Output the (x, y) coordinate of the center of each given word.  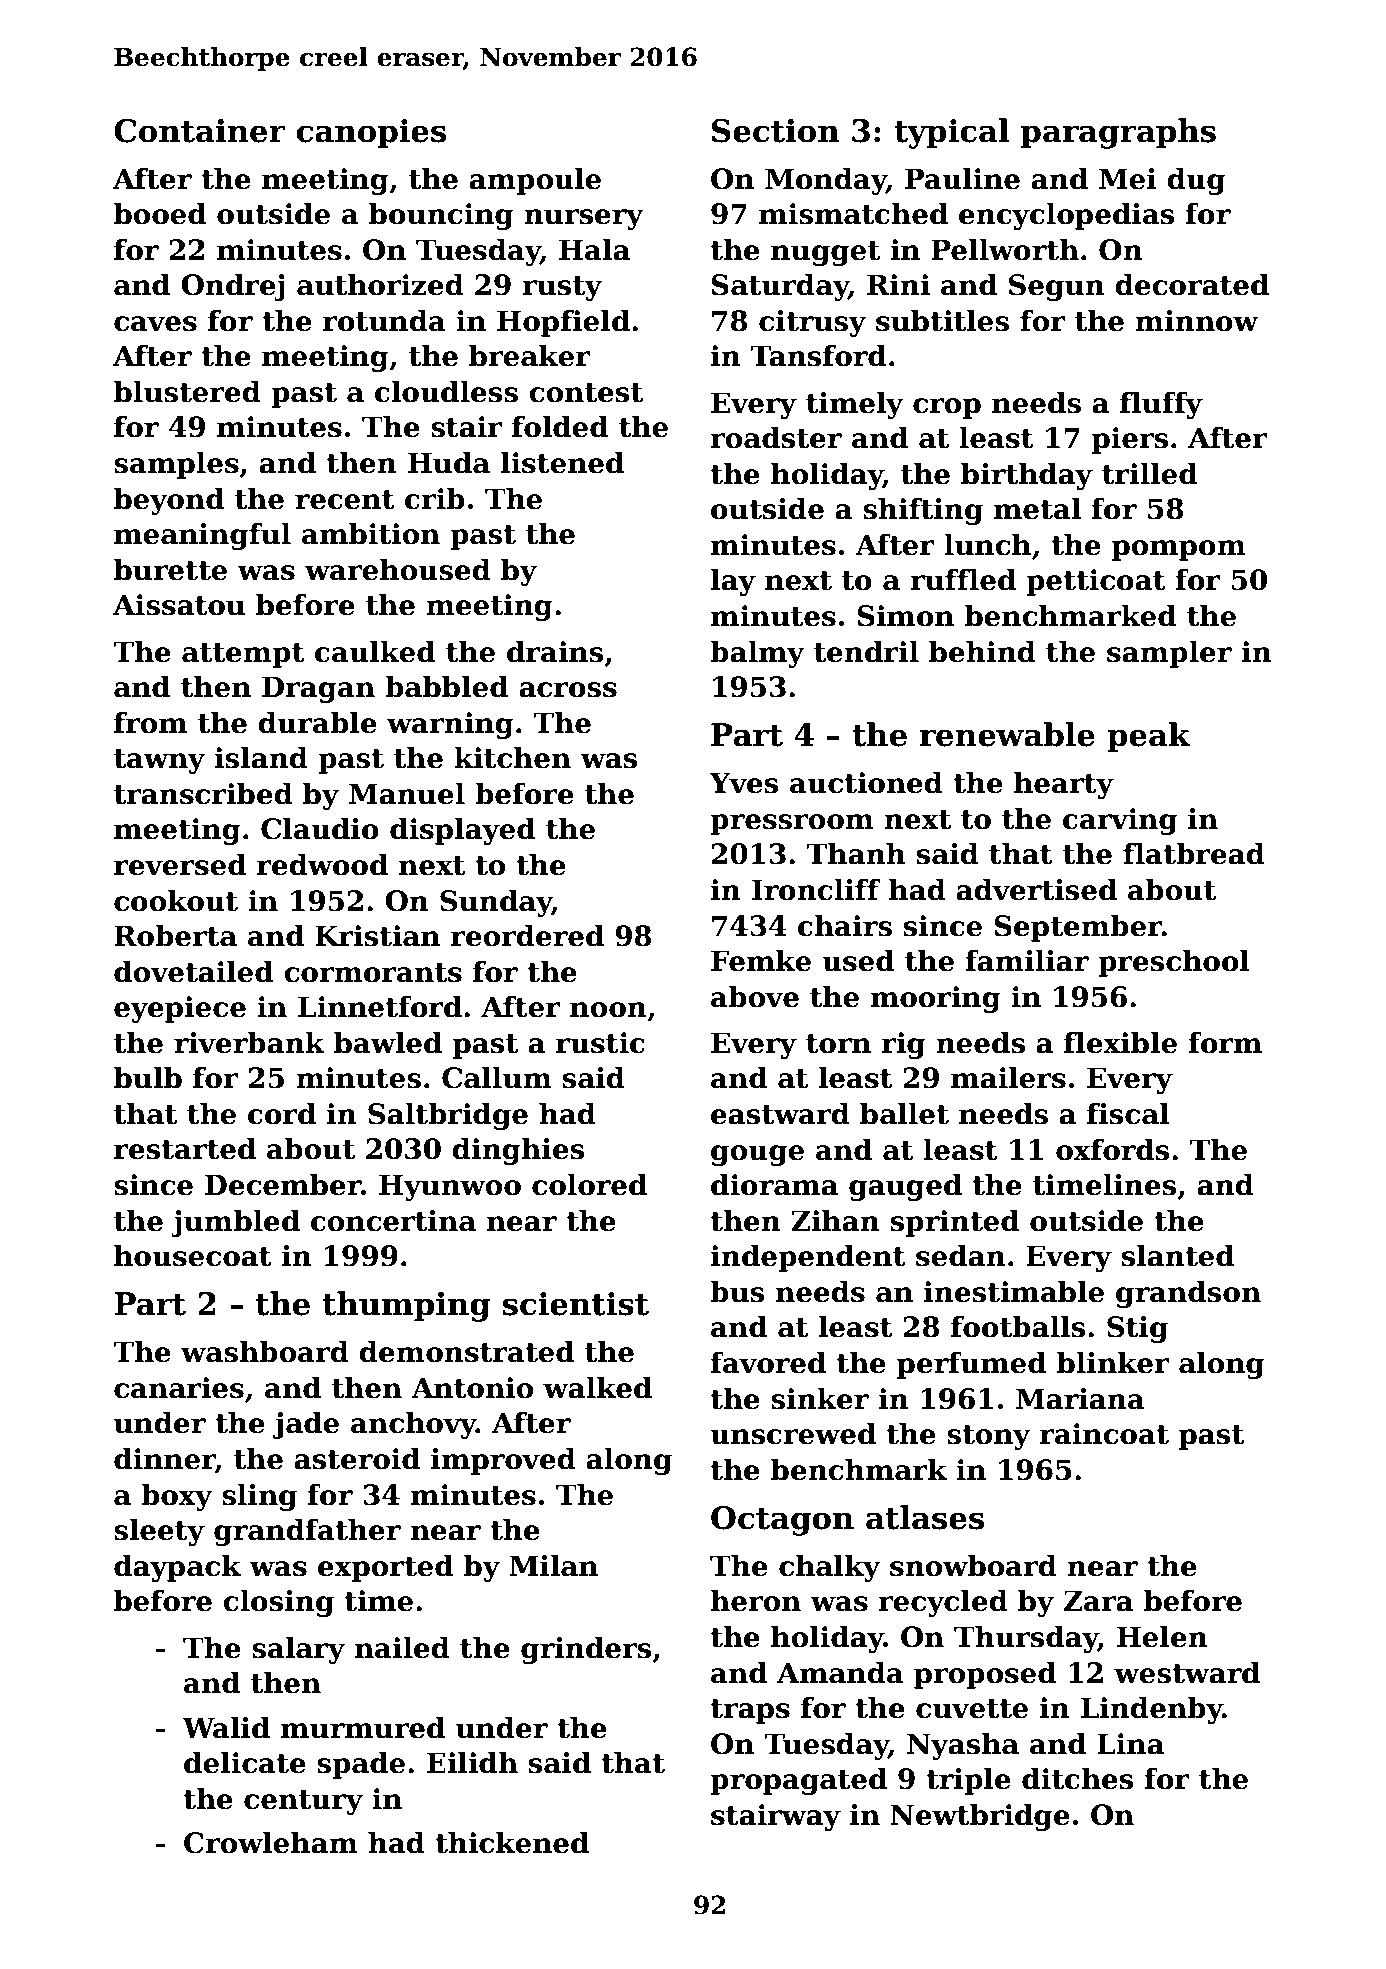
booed (160, 213)
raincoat (1104, 1434)
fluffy (1161, 405)
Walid (226, 1727)
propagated (798, 1781)
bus (737, 1291)
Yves (743, 783)
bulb (148, 1077)
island (261, 757)
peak (1148, 737)
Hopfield (563, 323)
